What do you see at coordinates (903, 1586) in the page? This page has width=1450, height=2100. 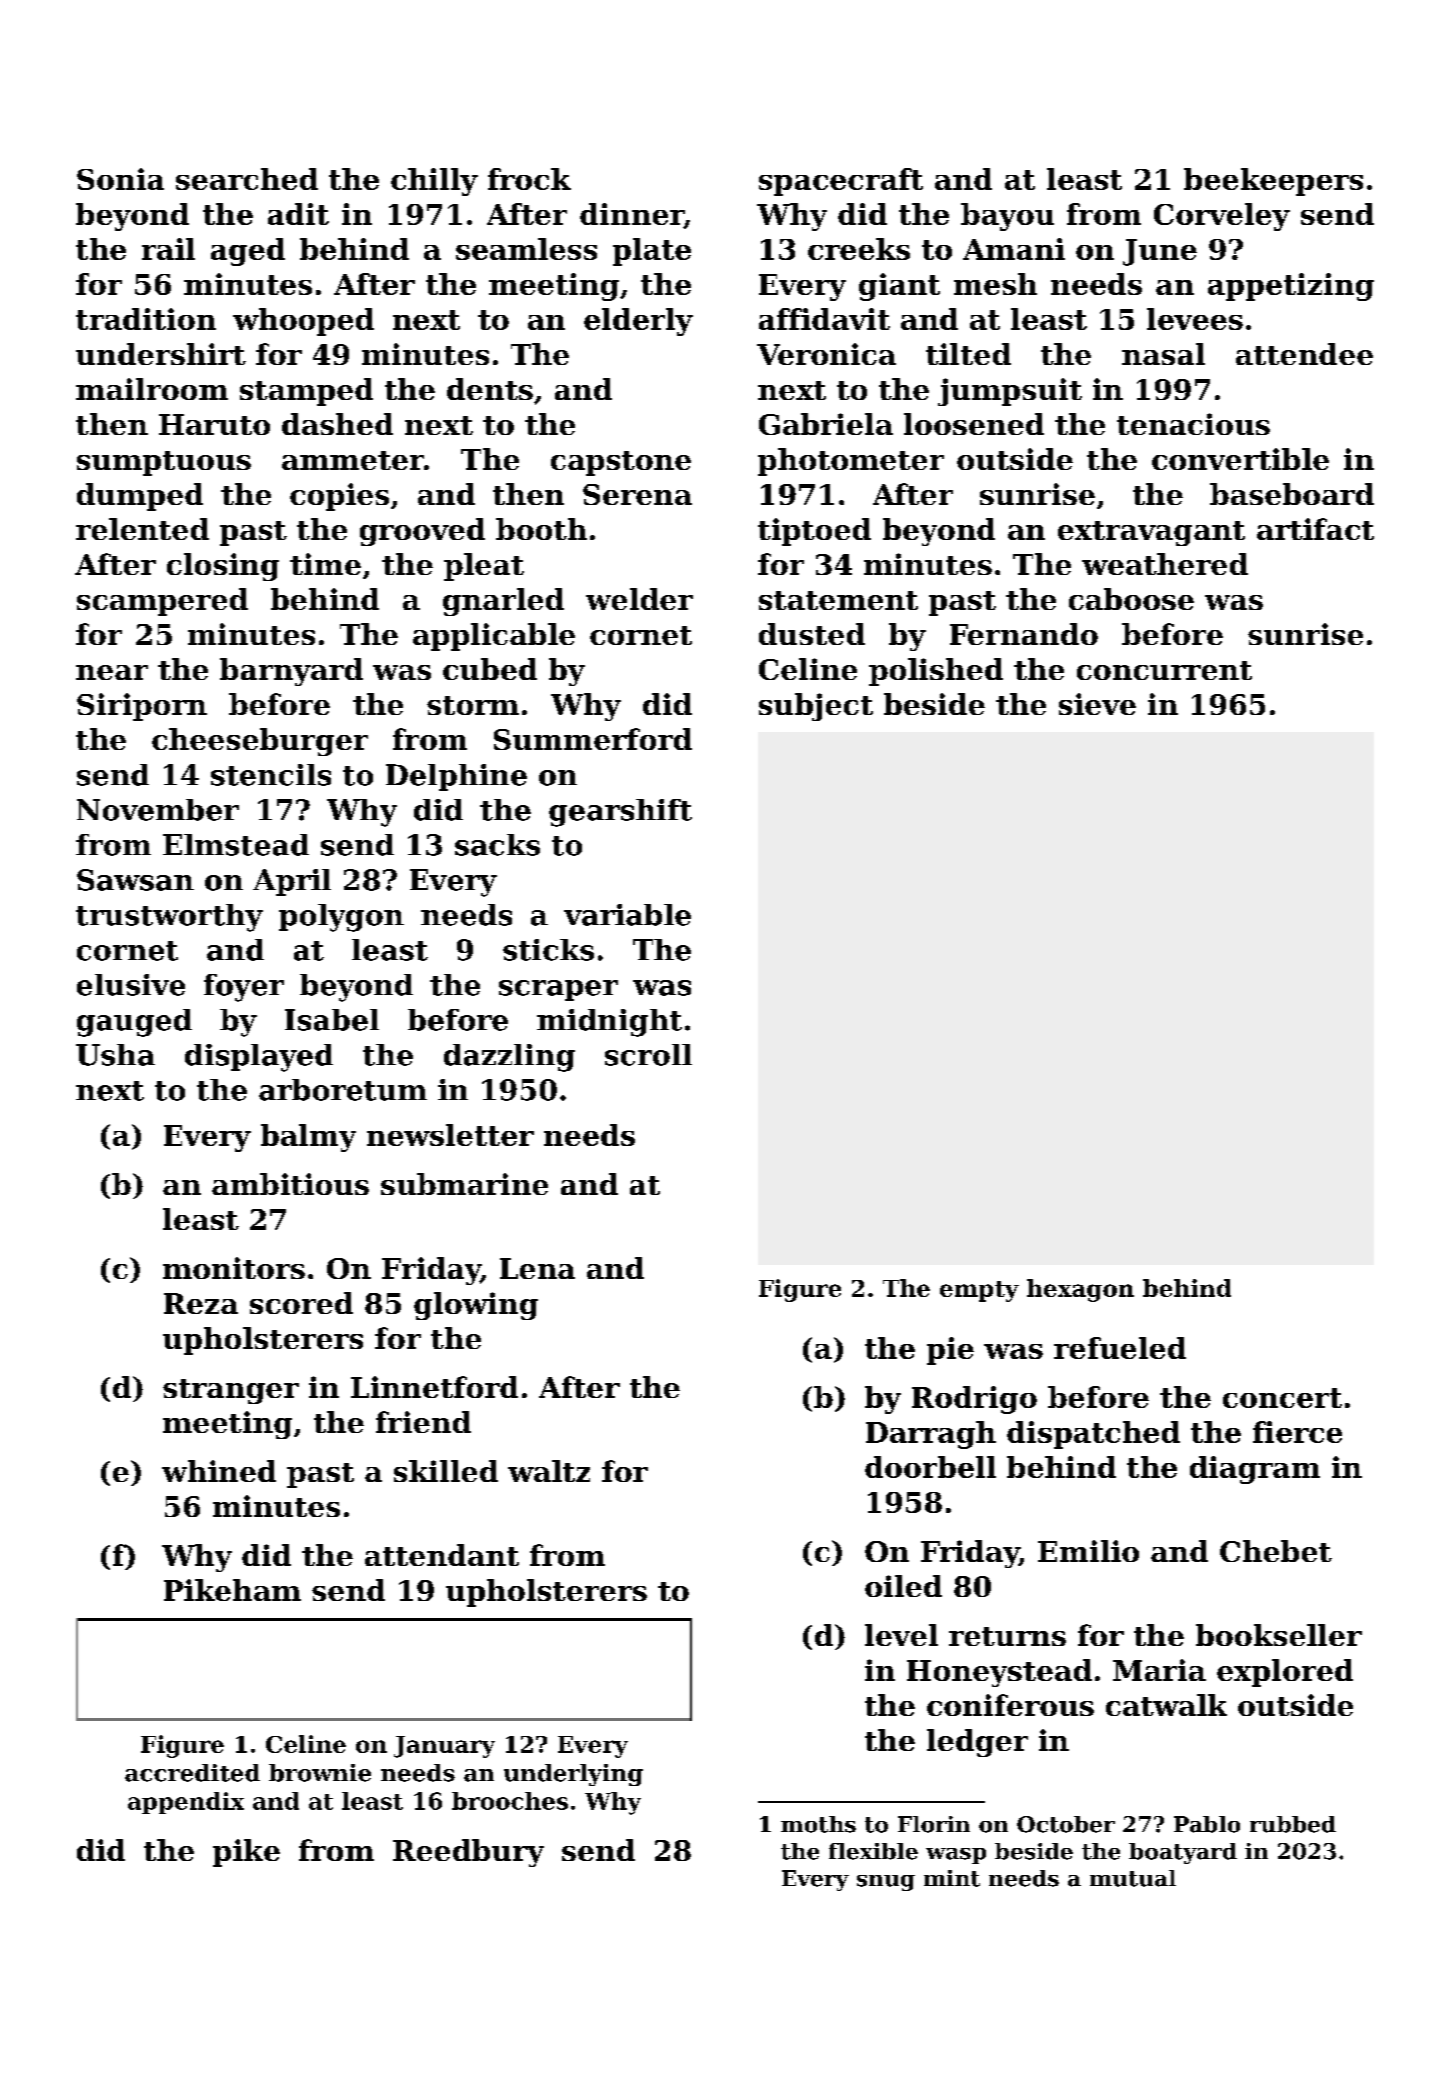 I see `oiled` at bounding box center [903, 1586].
